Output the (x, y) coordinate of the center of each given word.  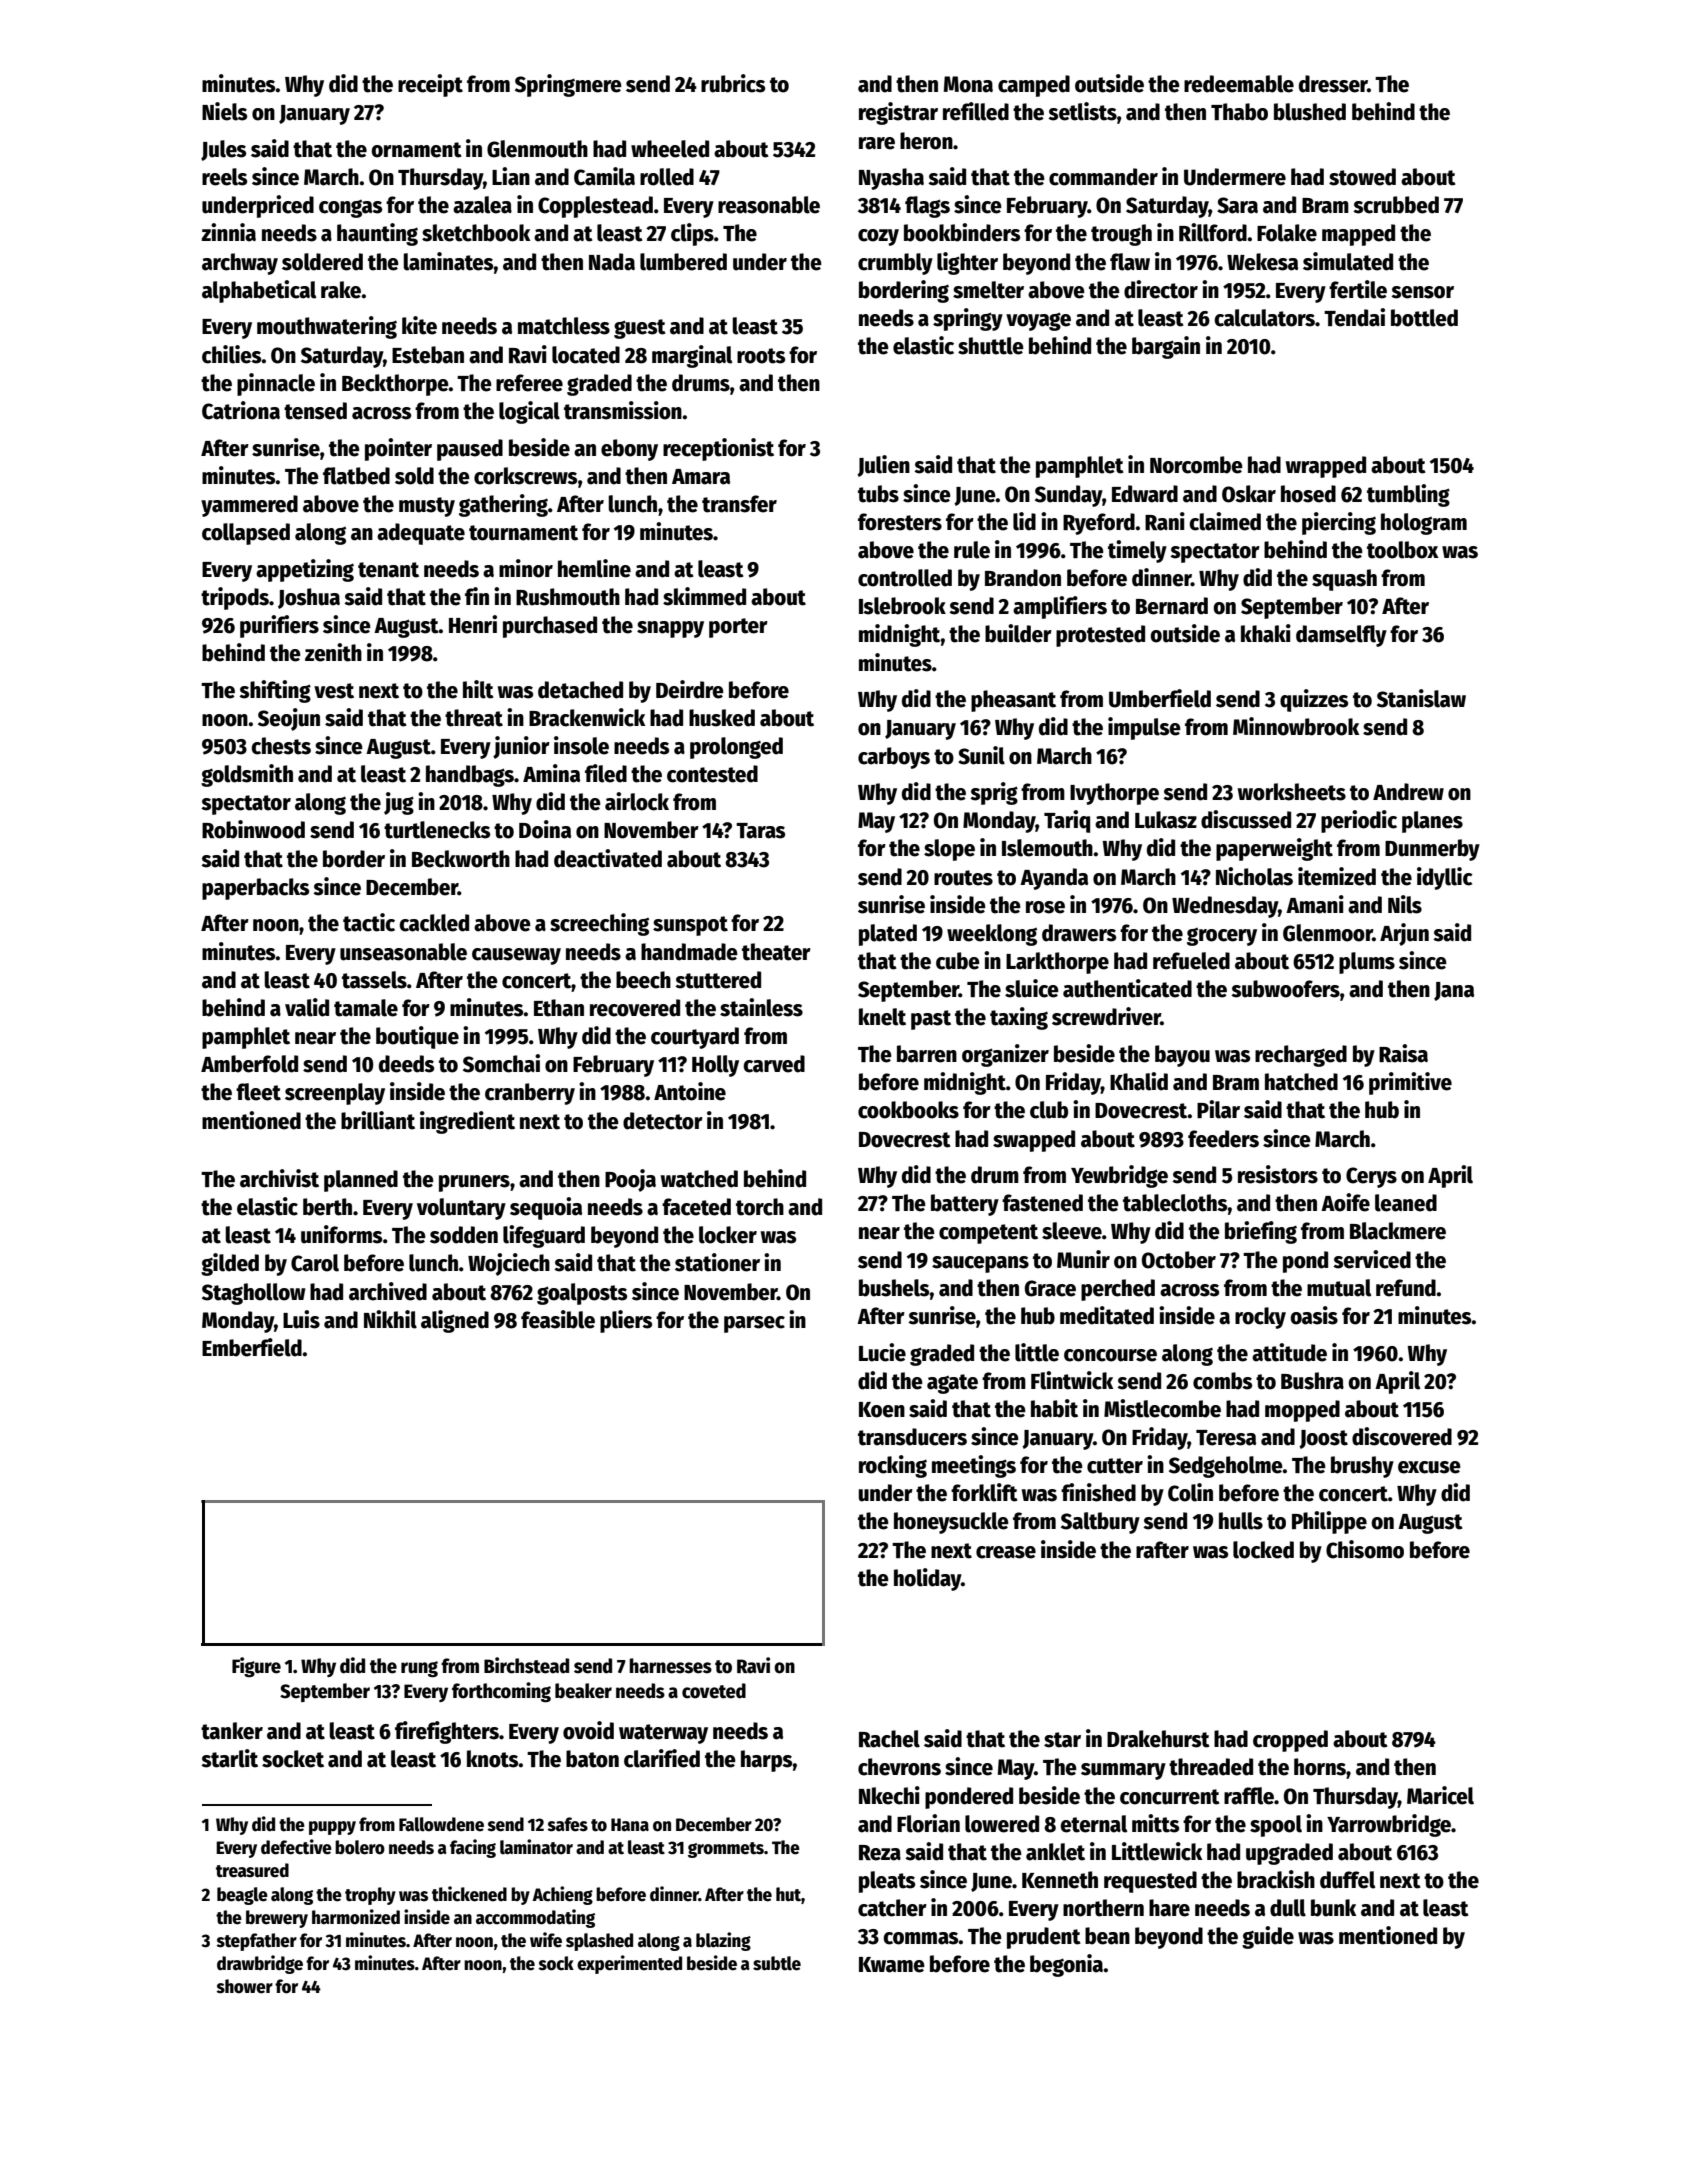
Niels (224, 111)
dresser (1333, 84)
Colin (1190, 1492)
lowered (1002, 1824)
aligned (455, 1321)
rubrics (733, 83)
